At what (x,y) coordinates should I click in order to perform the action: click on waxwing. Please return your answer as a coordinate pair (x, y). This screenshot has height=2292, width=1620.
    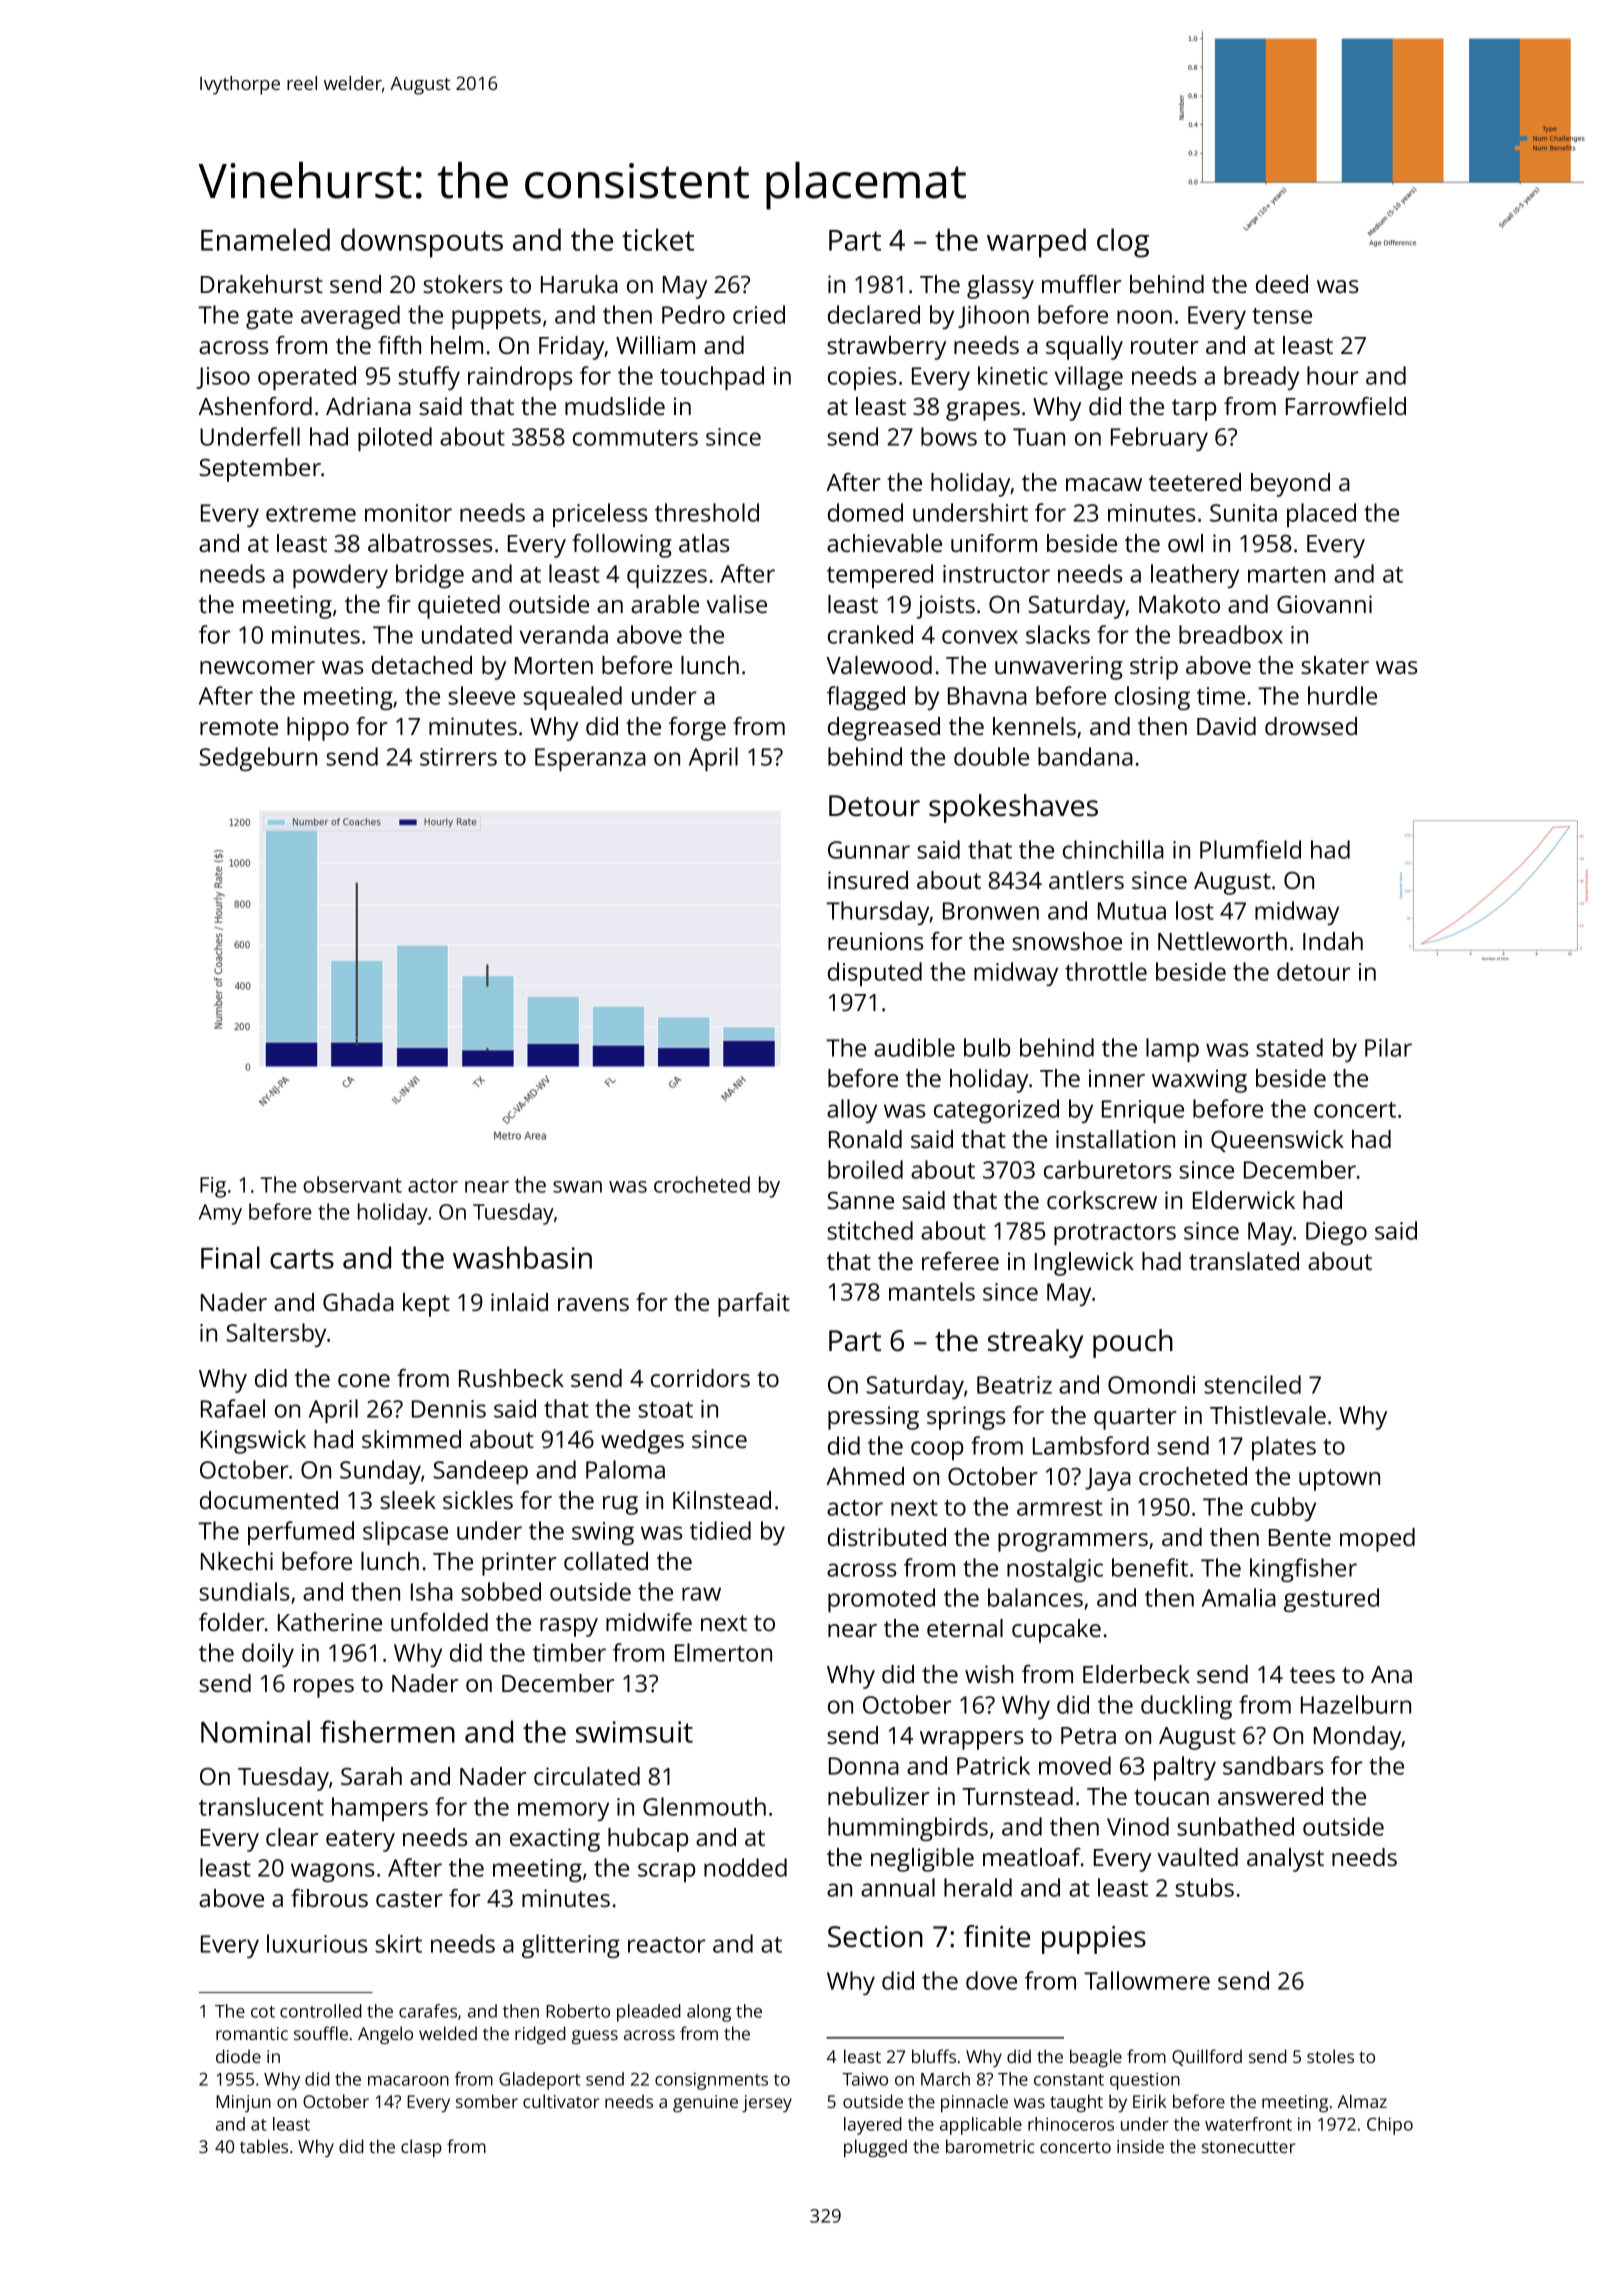
    Looking at the image, I should click on (1199, 1081).
